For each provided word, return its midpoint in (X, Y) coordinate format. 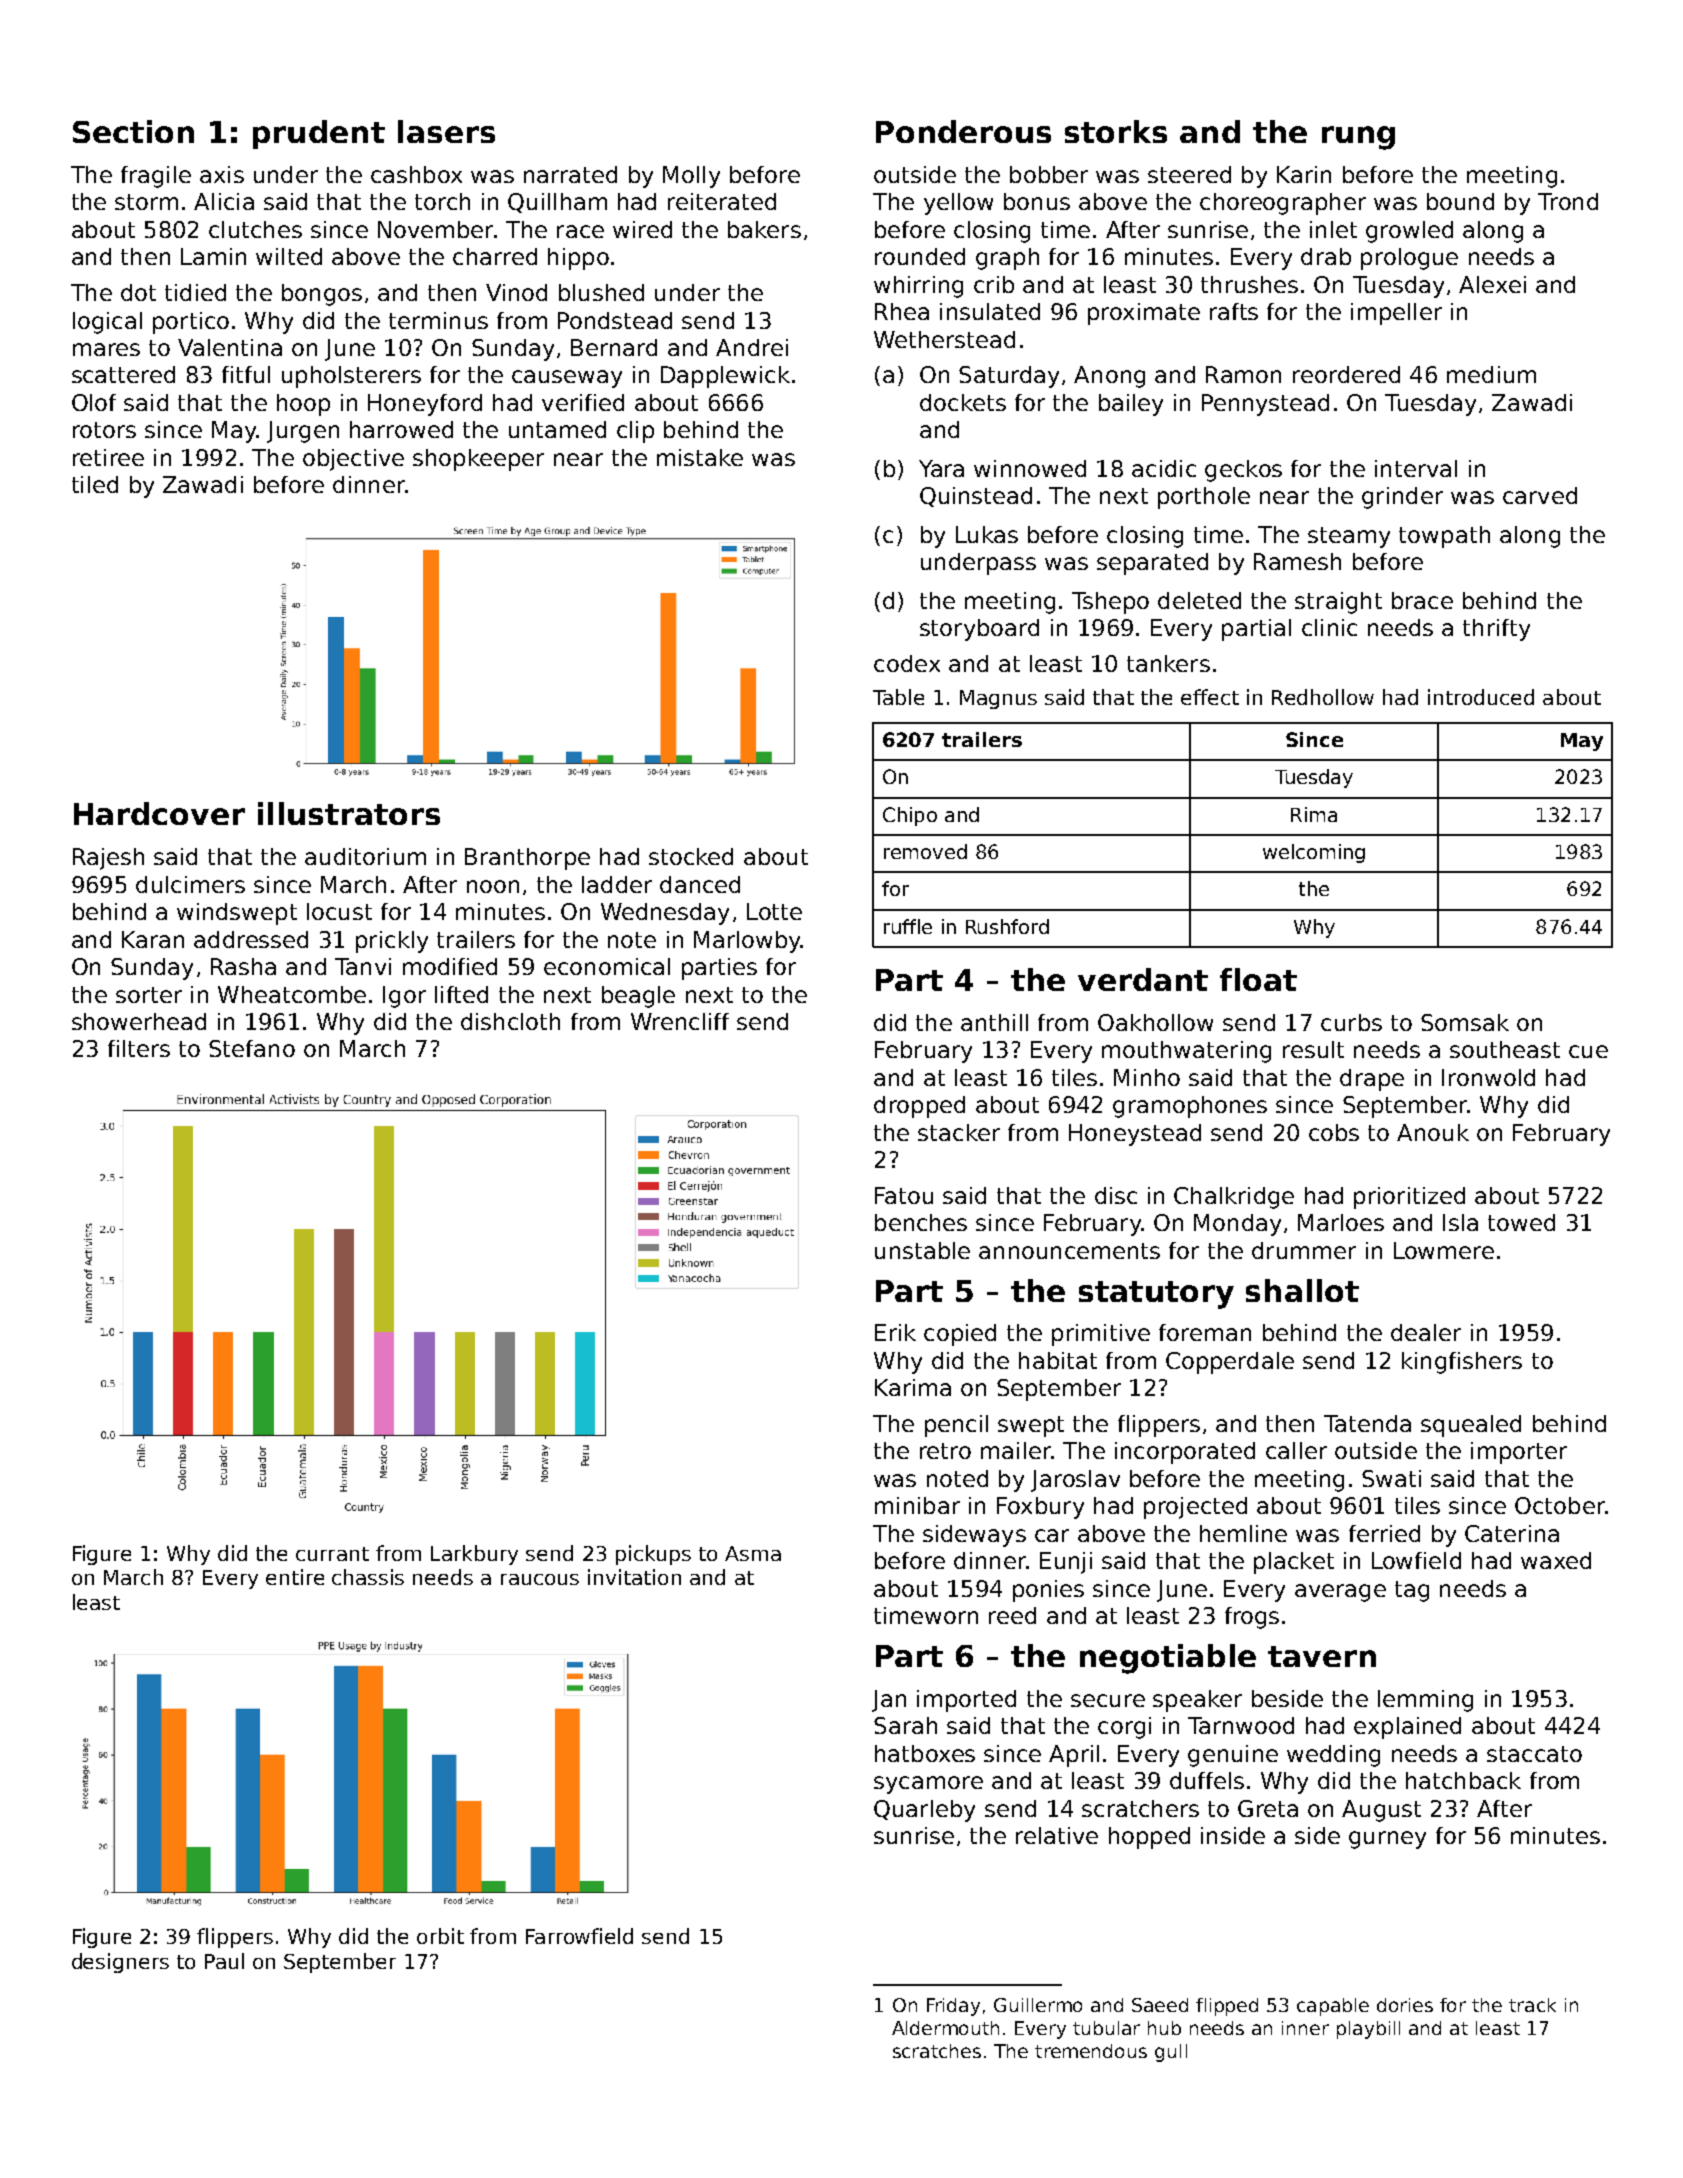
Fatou (904, 1195)
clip (635, 432)
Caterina (1512, 1533)
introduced (1481, 697)
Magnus (998, 699)
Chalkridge (1234, 1198)
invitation (634, 1577)
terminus (438, 320)
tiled (95, 484)
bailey (1131, 405)
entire (295, 1577)
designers (120, 1963)
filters (139, 1048)
